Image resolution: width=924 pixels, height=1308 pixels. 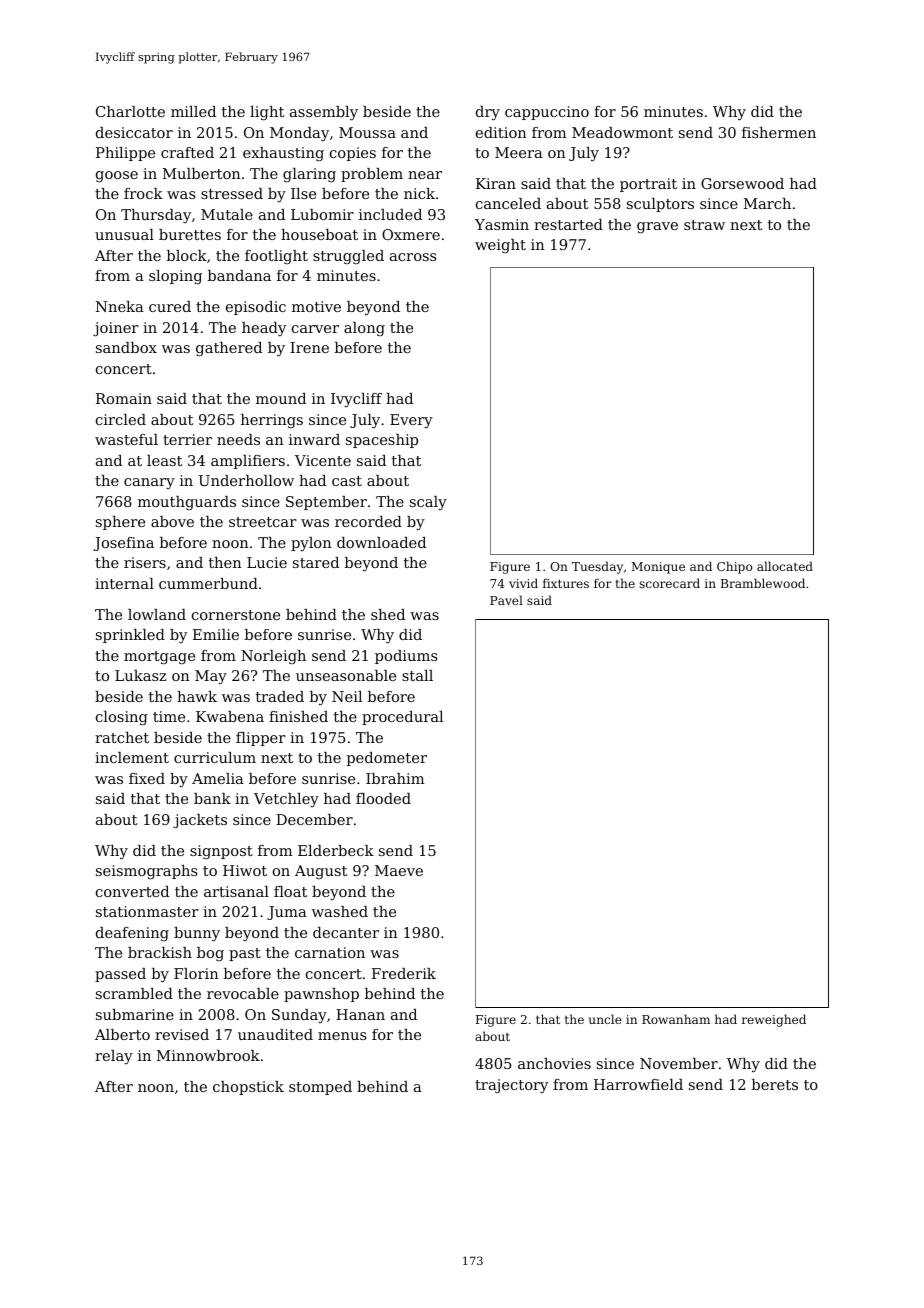 I want to click on Monique, so click(x=658, y=568).
